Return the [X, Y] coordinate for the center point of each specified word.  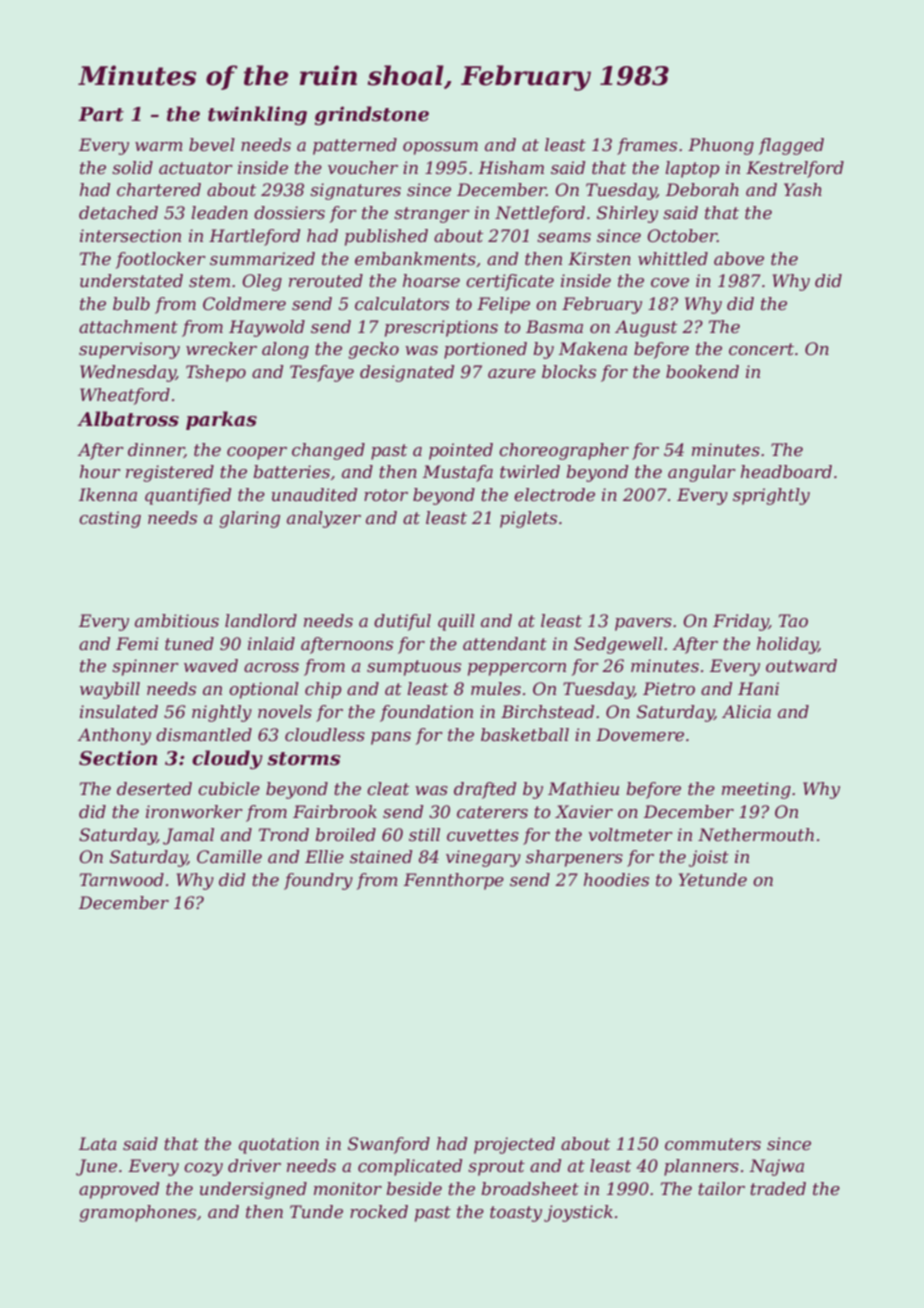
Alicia [746, 711]
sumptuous [414, 668]
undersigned [253, 1190]
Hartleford [255, 237]
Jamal [188, 836]
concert [761, 349]
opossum [440, 148]
